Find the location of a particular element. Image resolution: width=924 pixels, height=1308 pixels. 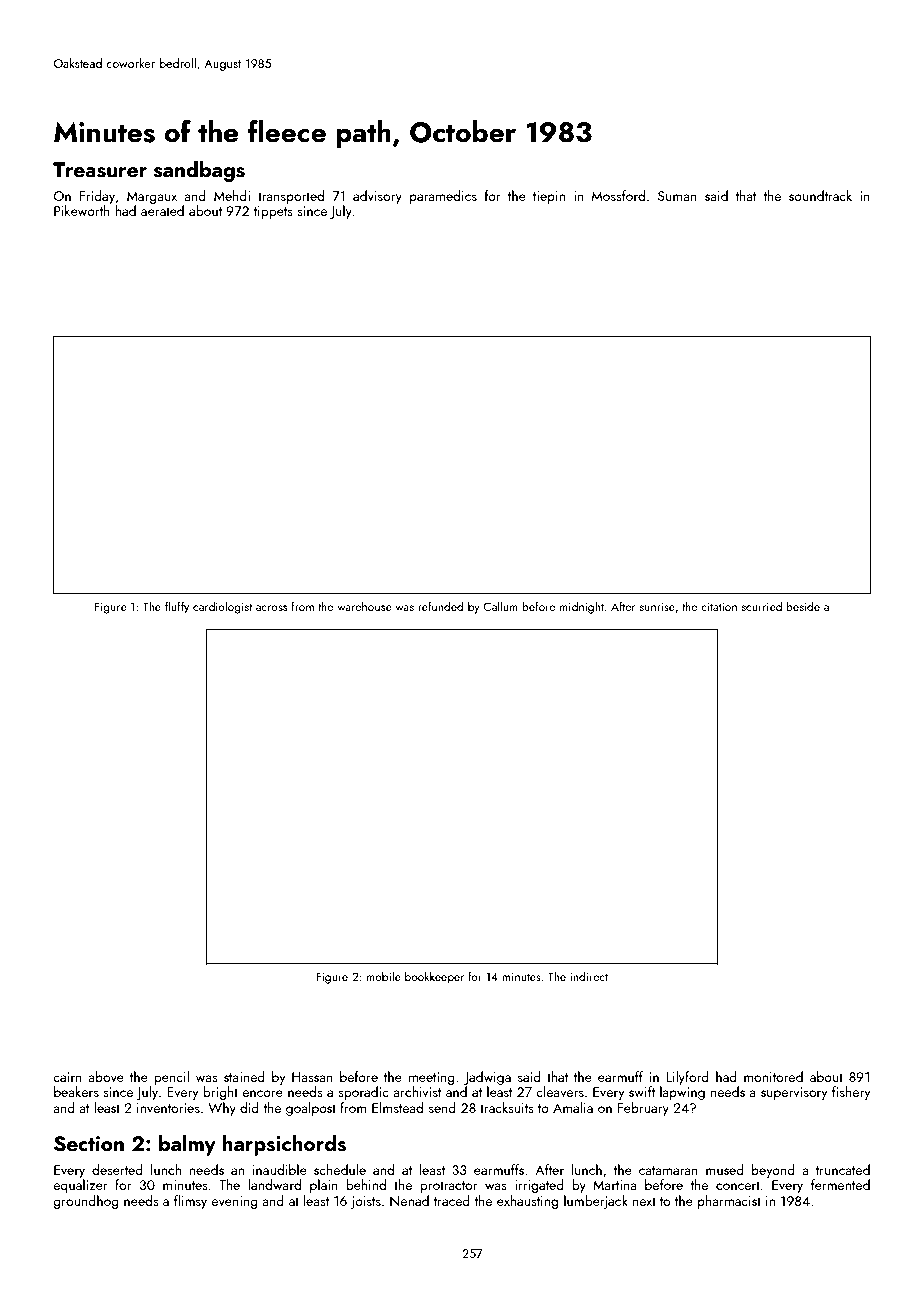

Lilyford is located at coordinates (687, 1078).
